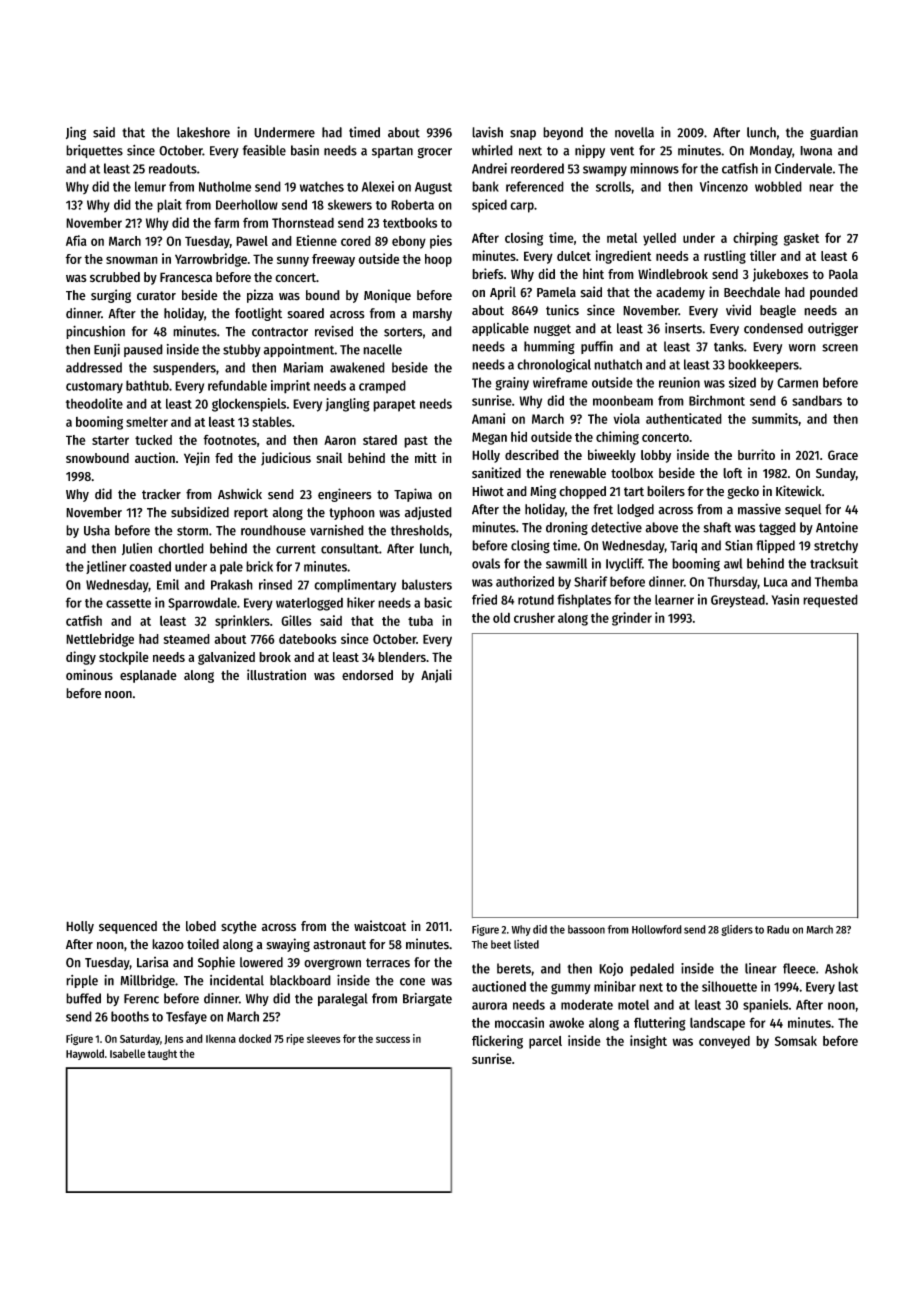 The height and width of the screenshot is (1308, 924). Describe the element at coordinates (489, 168) in the screenshot. I see `Andrei` at that location.
